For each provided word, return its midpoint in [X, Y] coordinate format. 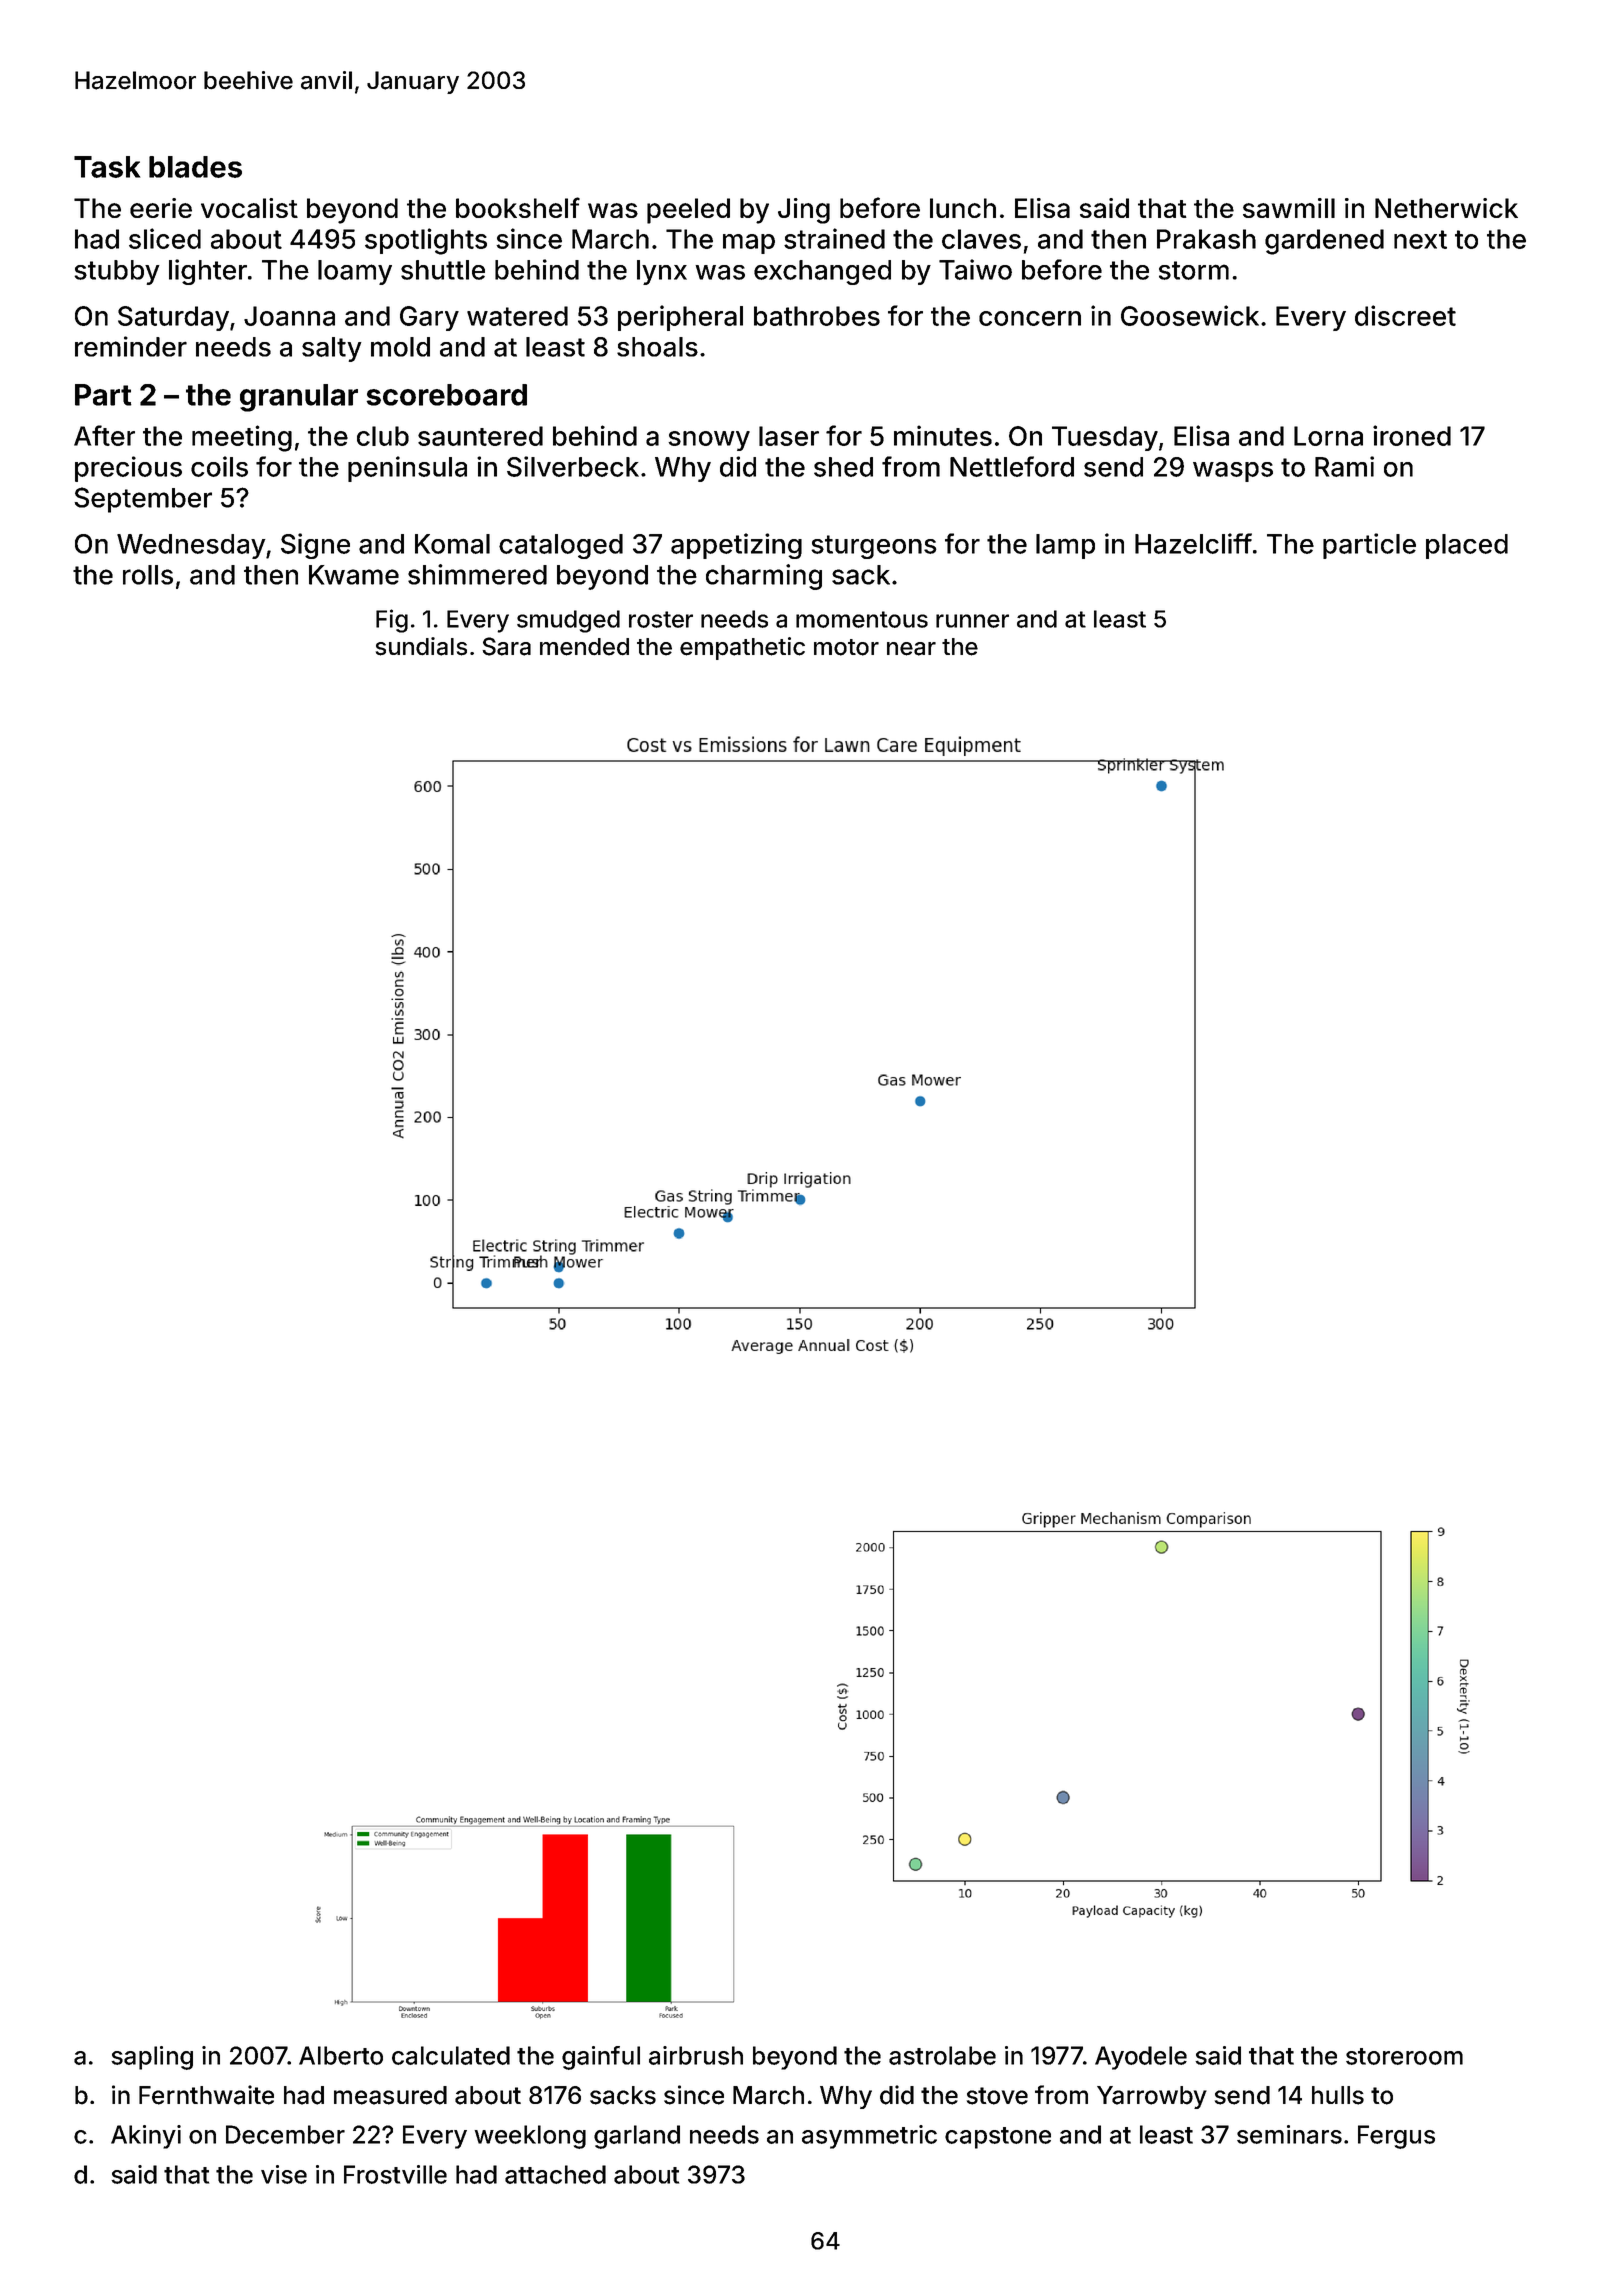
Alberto [341, 2055]
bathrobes [817, 316]
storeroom [1404, 2056]
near [911, 649]
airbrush [696, 2055]
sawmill [1289, 208]
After [104, 435]
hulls [1338, 2095]
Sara [506, 646]
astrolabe [942, 2055]
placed [1467, 546]
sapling [152, 2058]
